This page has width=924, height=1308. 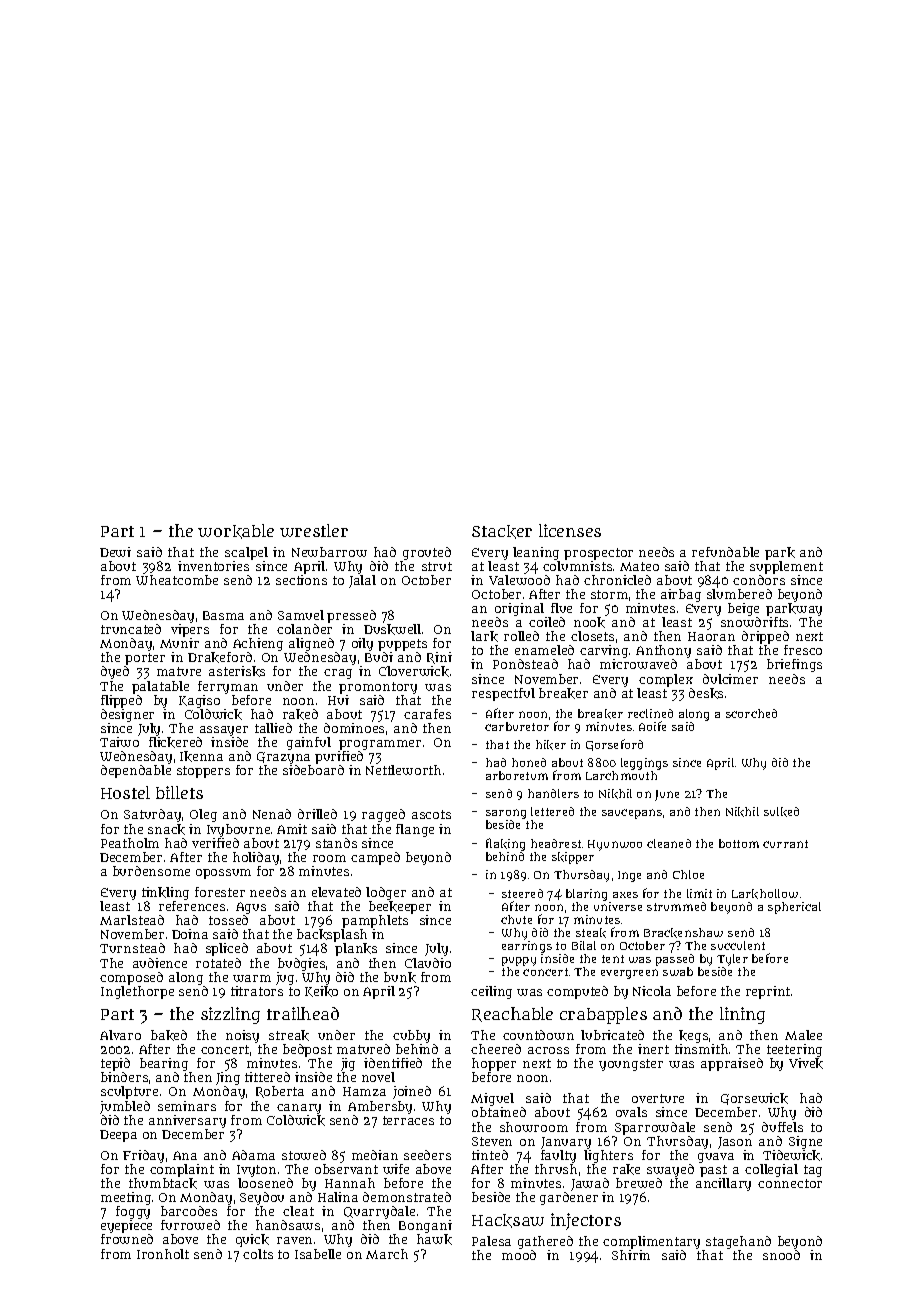 What do you see at coordinates (551, 745) in the page?
I see `hiker` at bounding box center [551, 745].
